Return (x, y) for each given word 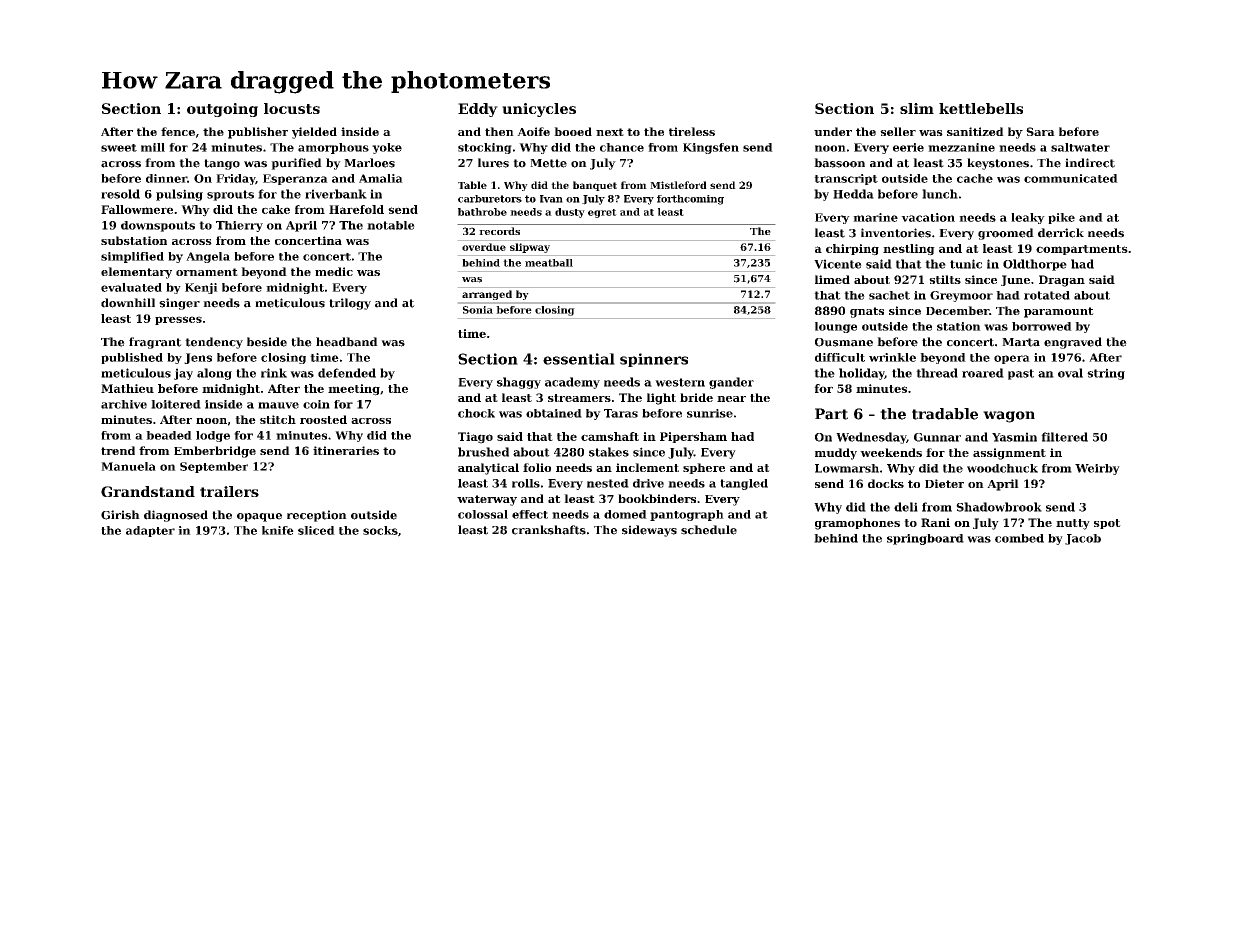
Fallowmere (137, 209)
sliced (316, 530)
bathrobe (482, 212)
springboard (925, 539)
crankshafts (549, 530)
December (957, 310)
